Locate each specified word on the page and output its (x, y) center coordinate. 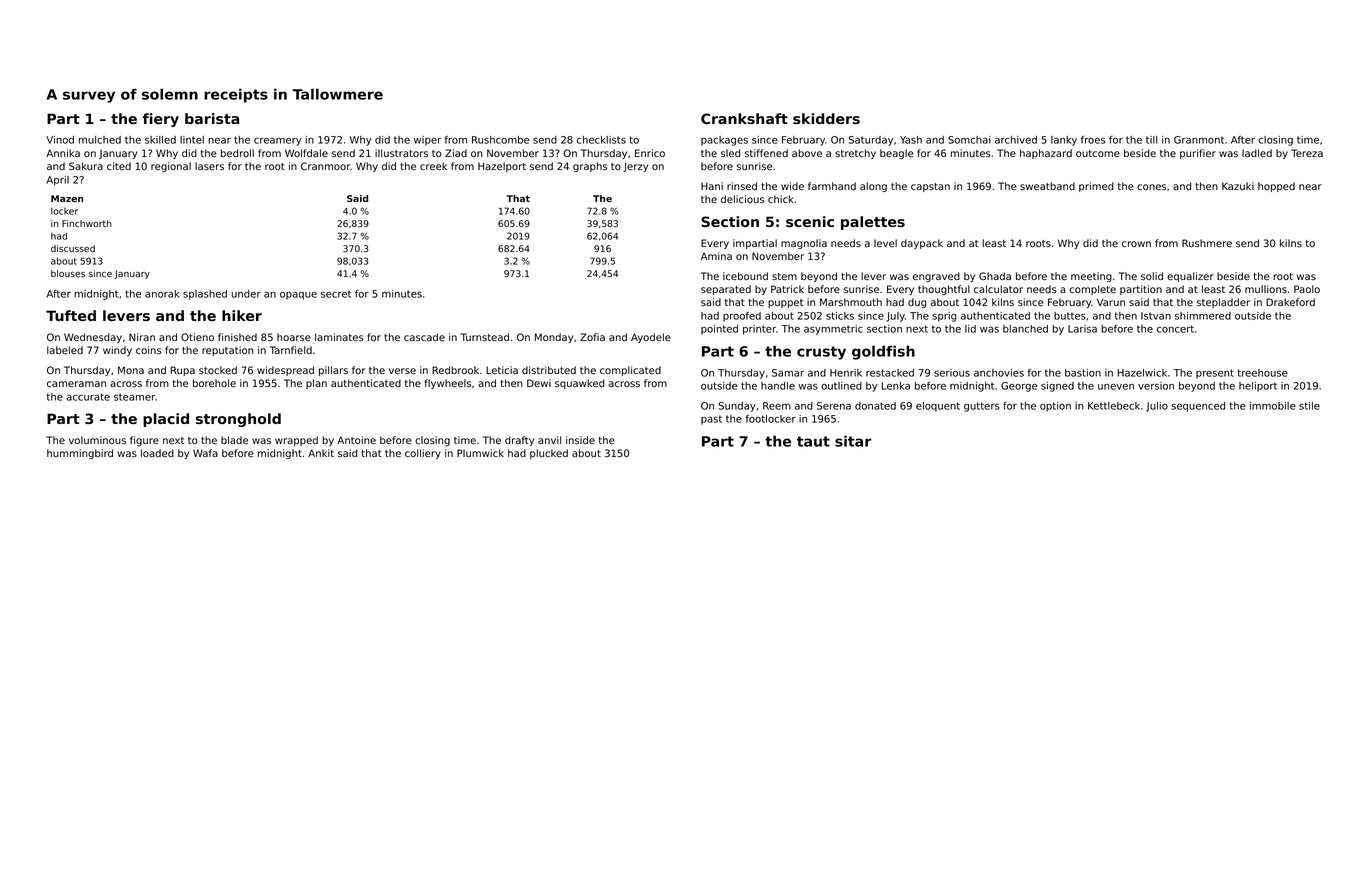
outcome (1098, 153)
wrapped (296, 441)
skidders (826, 118)
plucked (549, 454)
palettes (873, 223)
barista (212, 118)
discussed (73, 248)
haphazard (1046, 154)
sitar (853, 441)
